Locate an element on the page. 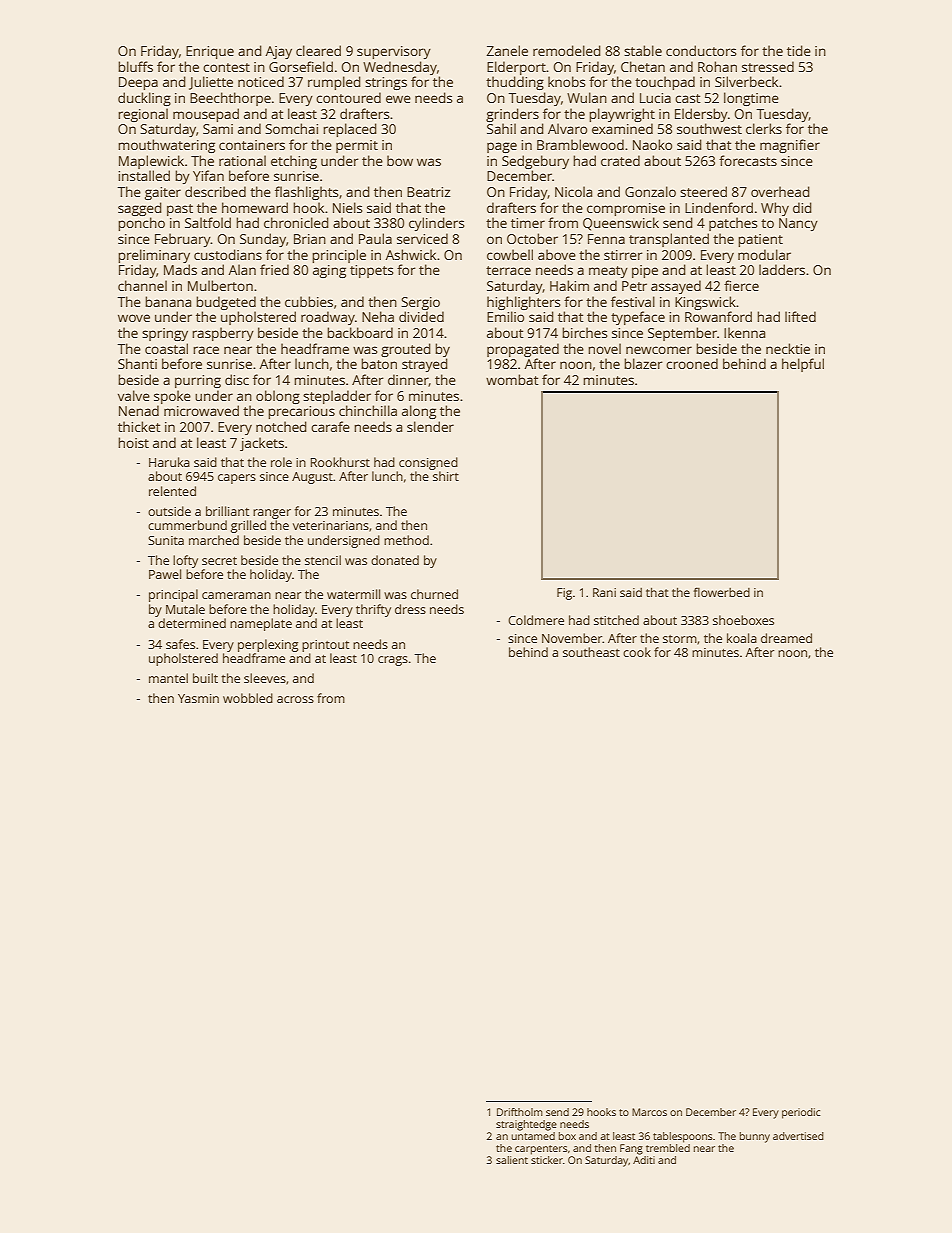 This page has width=952, height=1233. cook is located at coordinates (637, 652).
